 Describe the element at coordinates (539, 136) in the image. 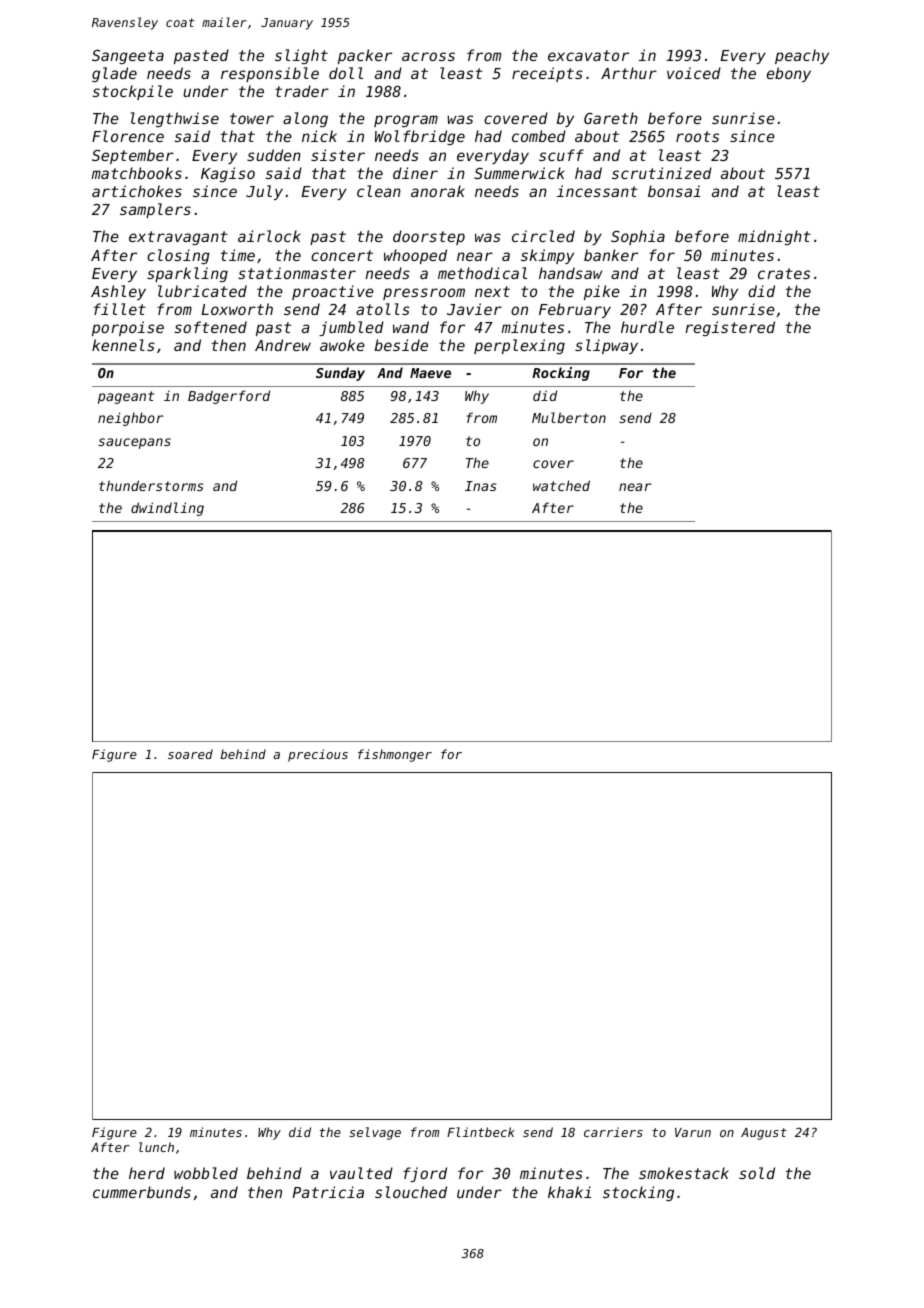

I see `combed` at that location.
